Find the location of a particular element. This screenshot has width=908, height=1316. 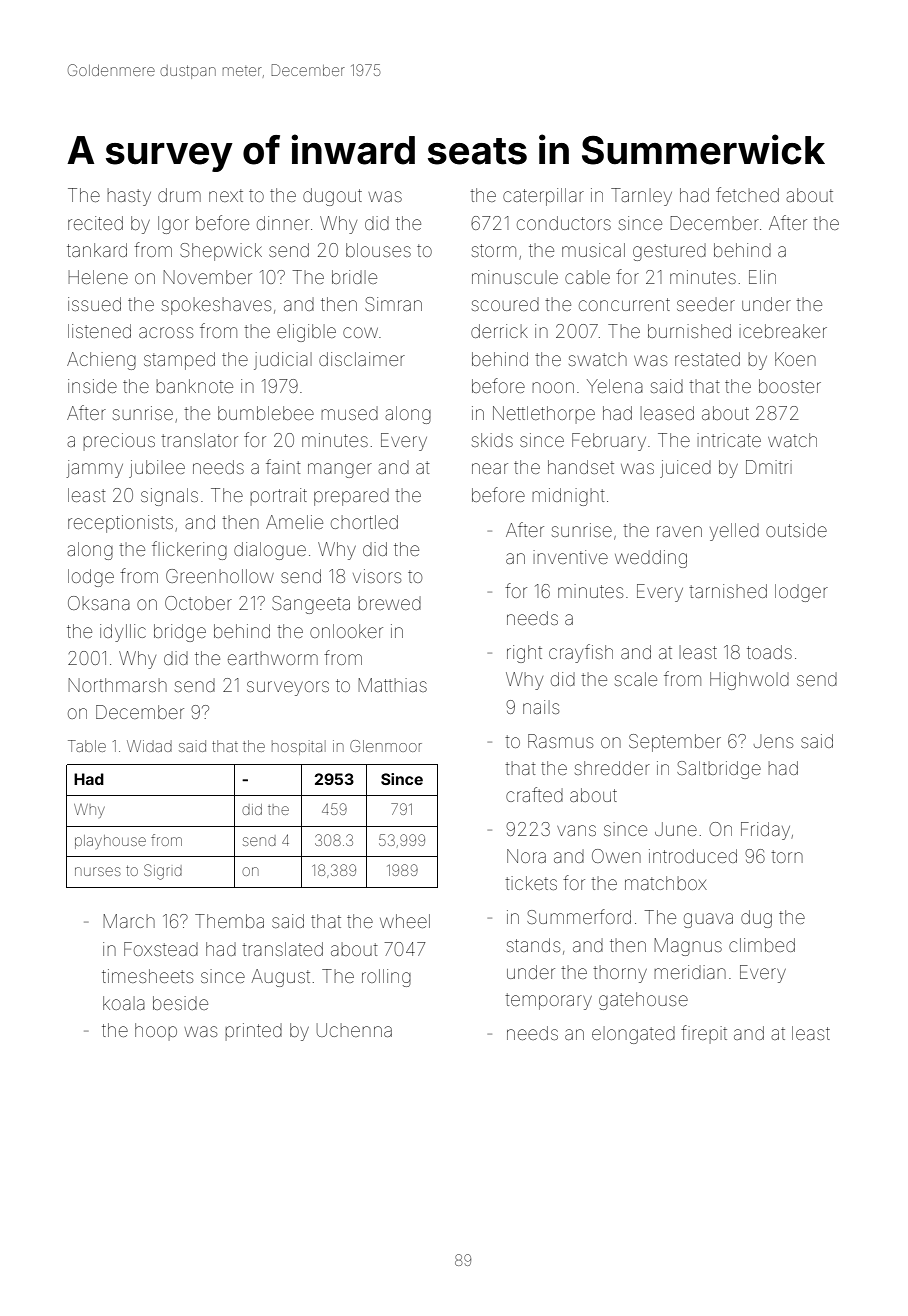

juiced is located at coordinates (685, 469).
